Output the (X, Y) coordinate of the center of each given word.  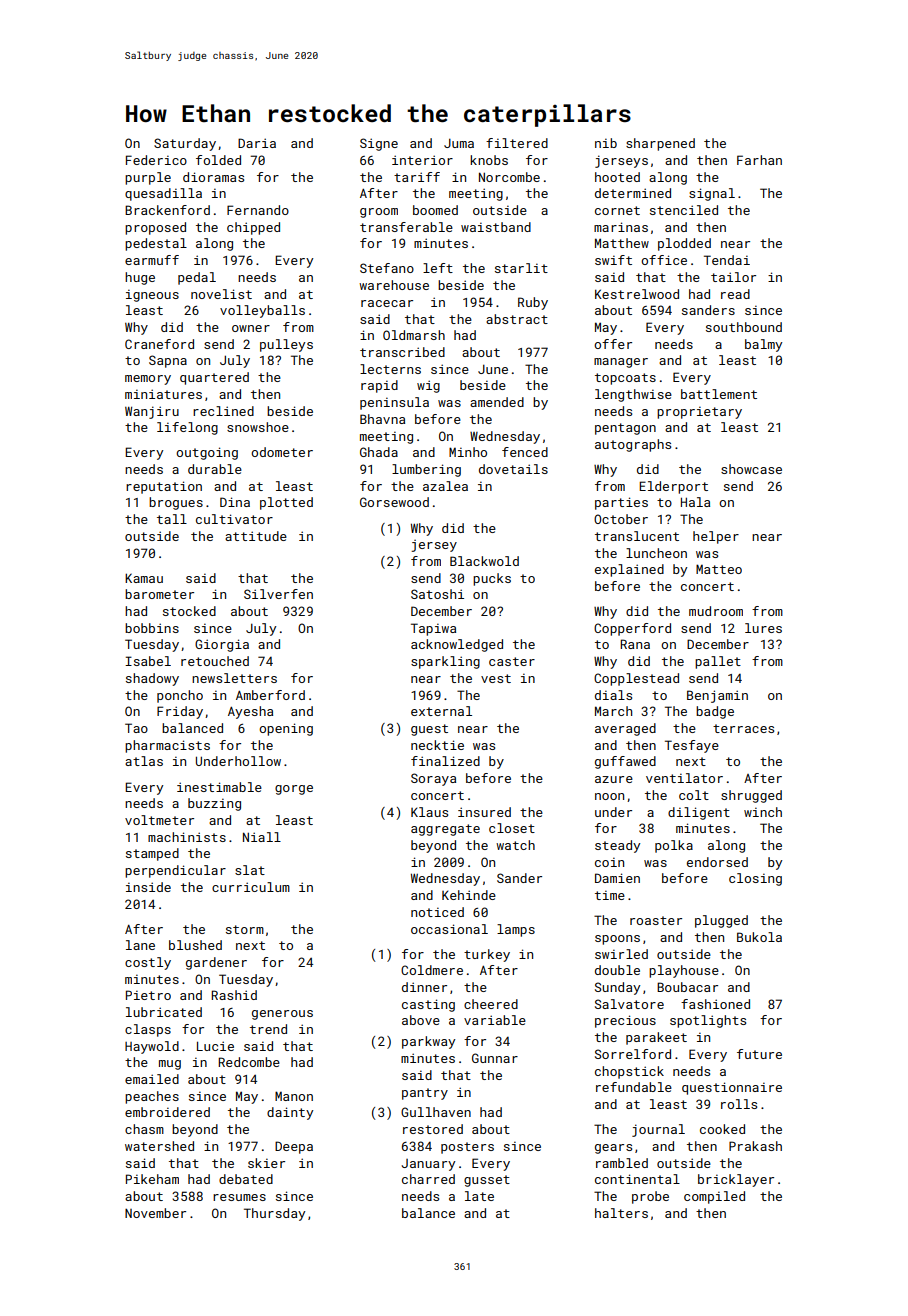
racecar (387, 303)
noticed (437, 912)
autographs (633, 445)
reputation (164, 487)
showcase (751, 469)
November (155, 1213)
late (479, 1196)
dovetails (513, 469)
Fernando (258, 210)
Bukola (759, 937)
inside (148, 887)
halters (621, 1213)
